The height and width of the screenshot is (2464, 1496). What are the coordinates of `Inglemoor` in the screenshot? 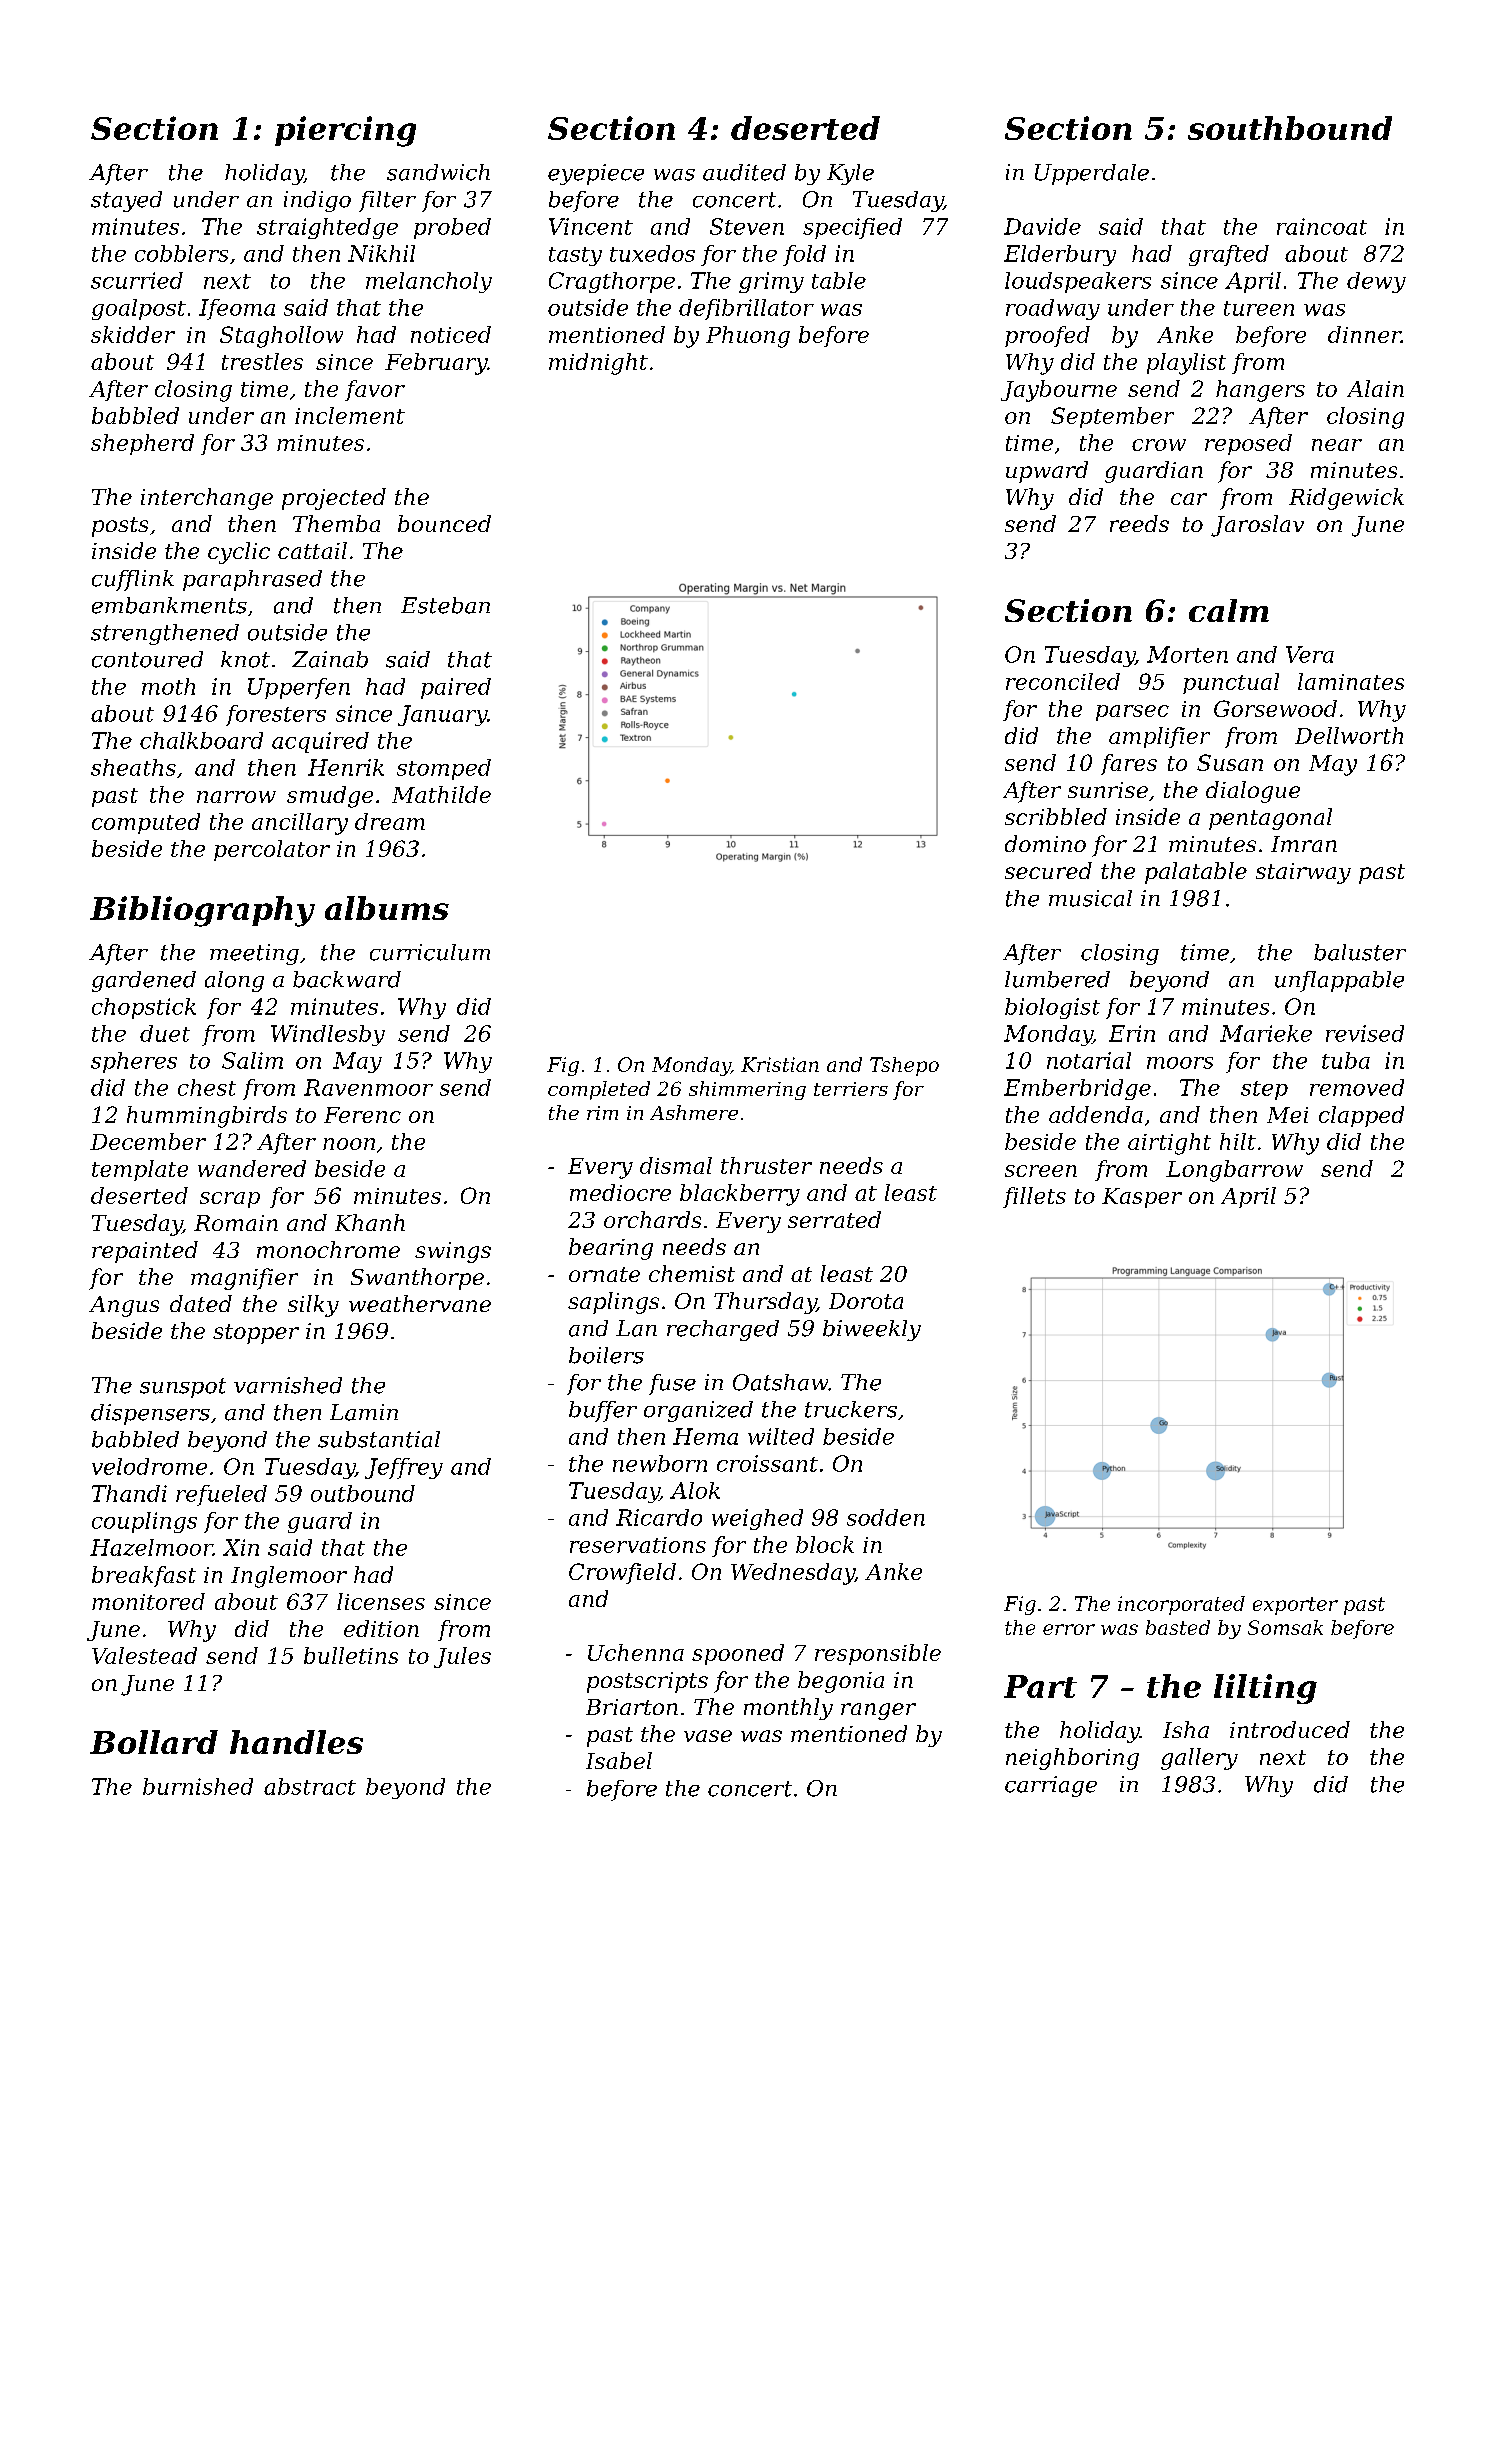 It's located at (289, 1577).
